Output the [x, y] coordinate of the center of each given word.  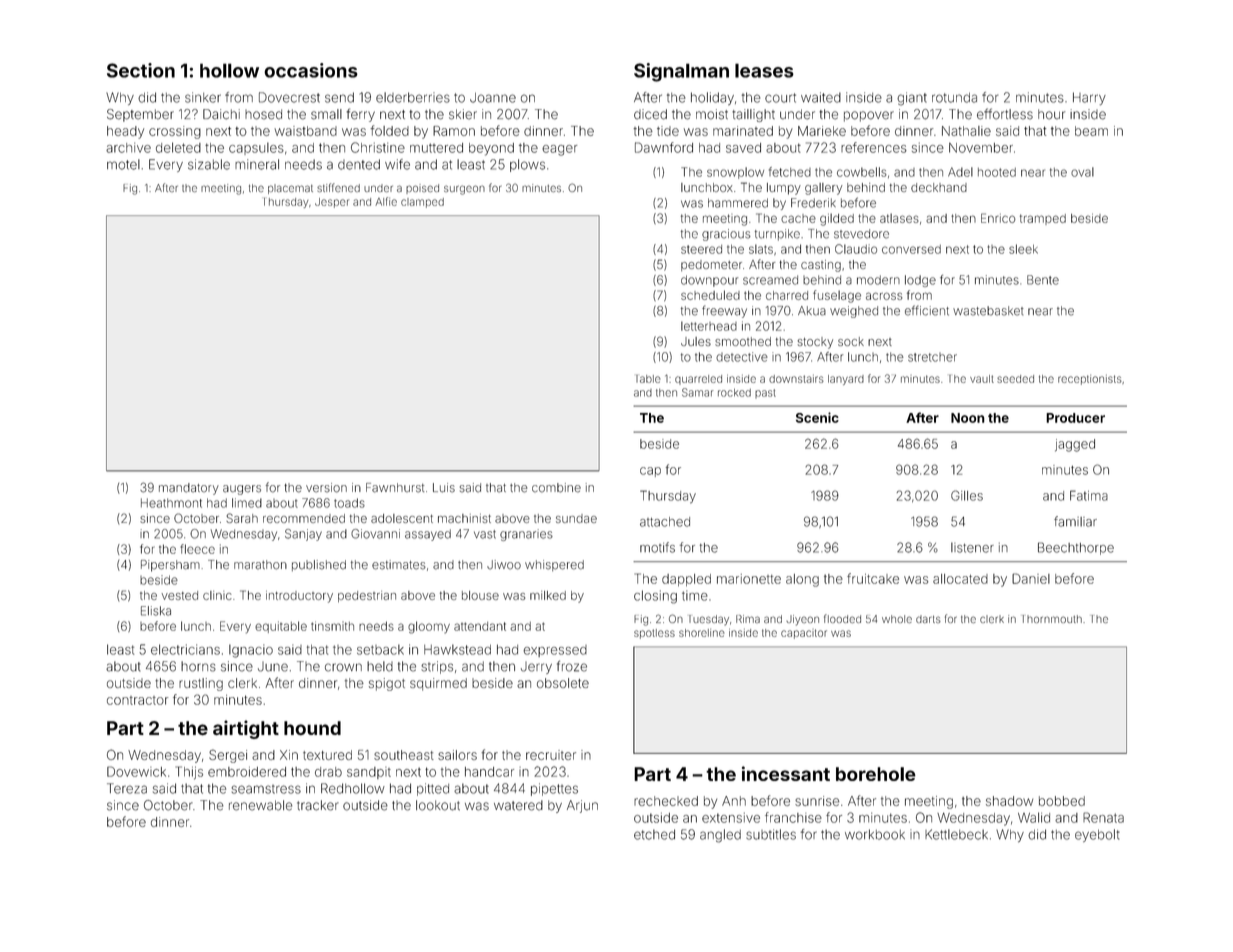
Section [141, 70]
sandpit [369, 773]
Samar [698, 392]
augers [242, 490]
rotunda [954, 98]
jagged [1075, 445]
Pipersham [170, 566]
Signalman [681, 72]
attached [665, 522]
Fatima [1089, 495]
